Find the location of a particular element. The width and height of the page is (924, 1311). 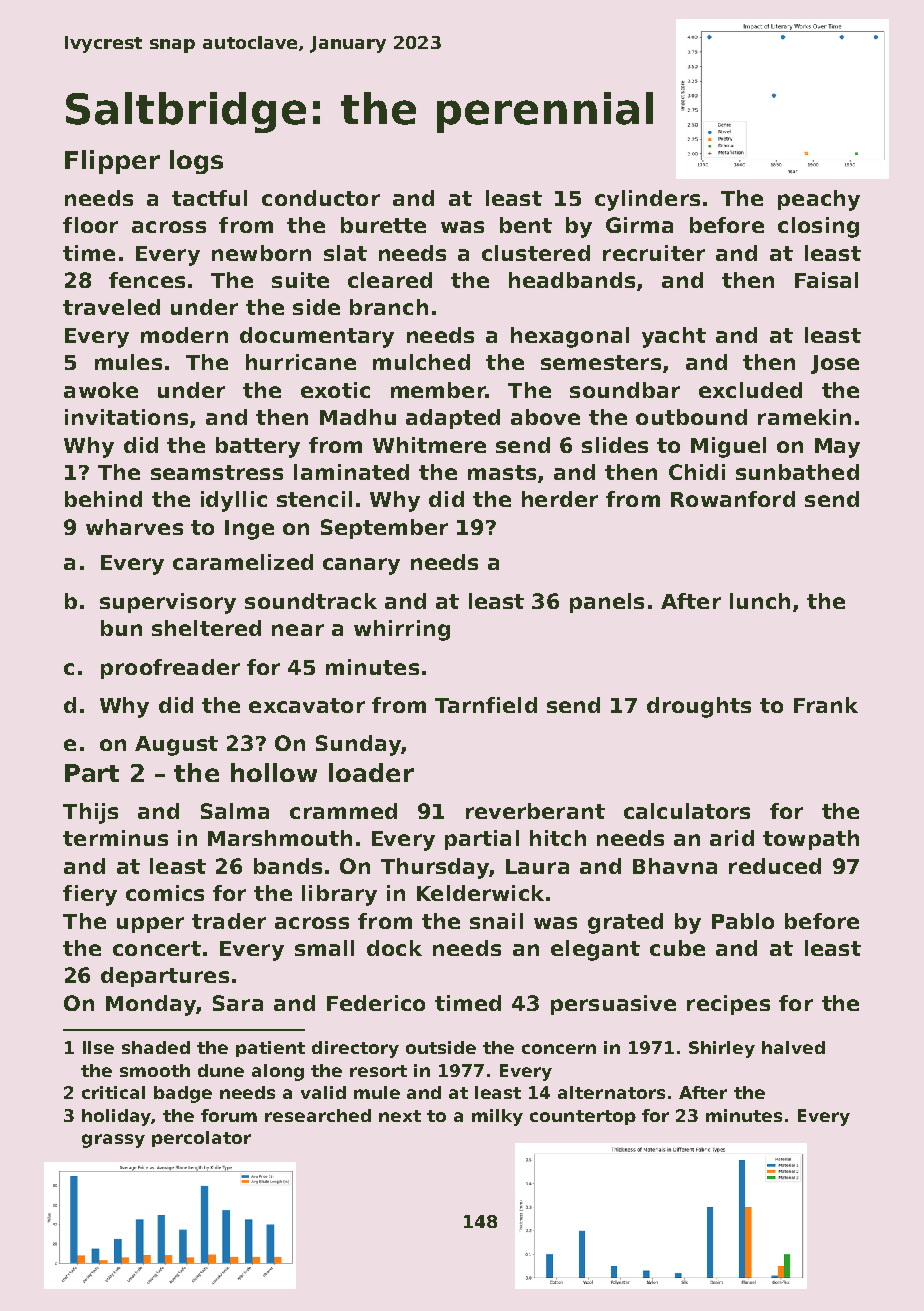

Pablo is located at coordinates (743, 921).
